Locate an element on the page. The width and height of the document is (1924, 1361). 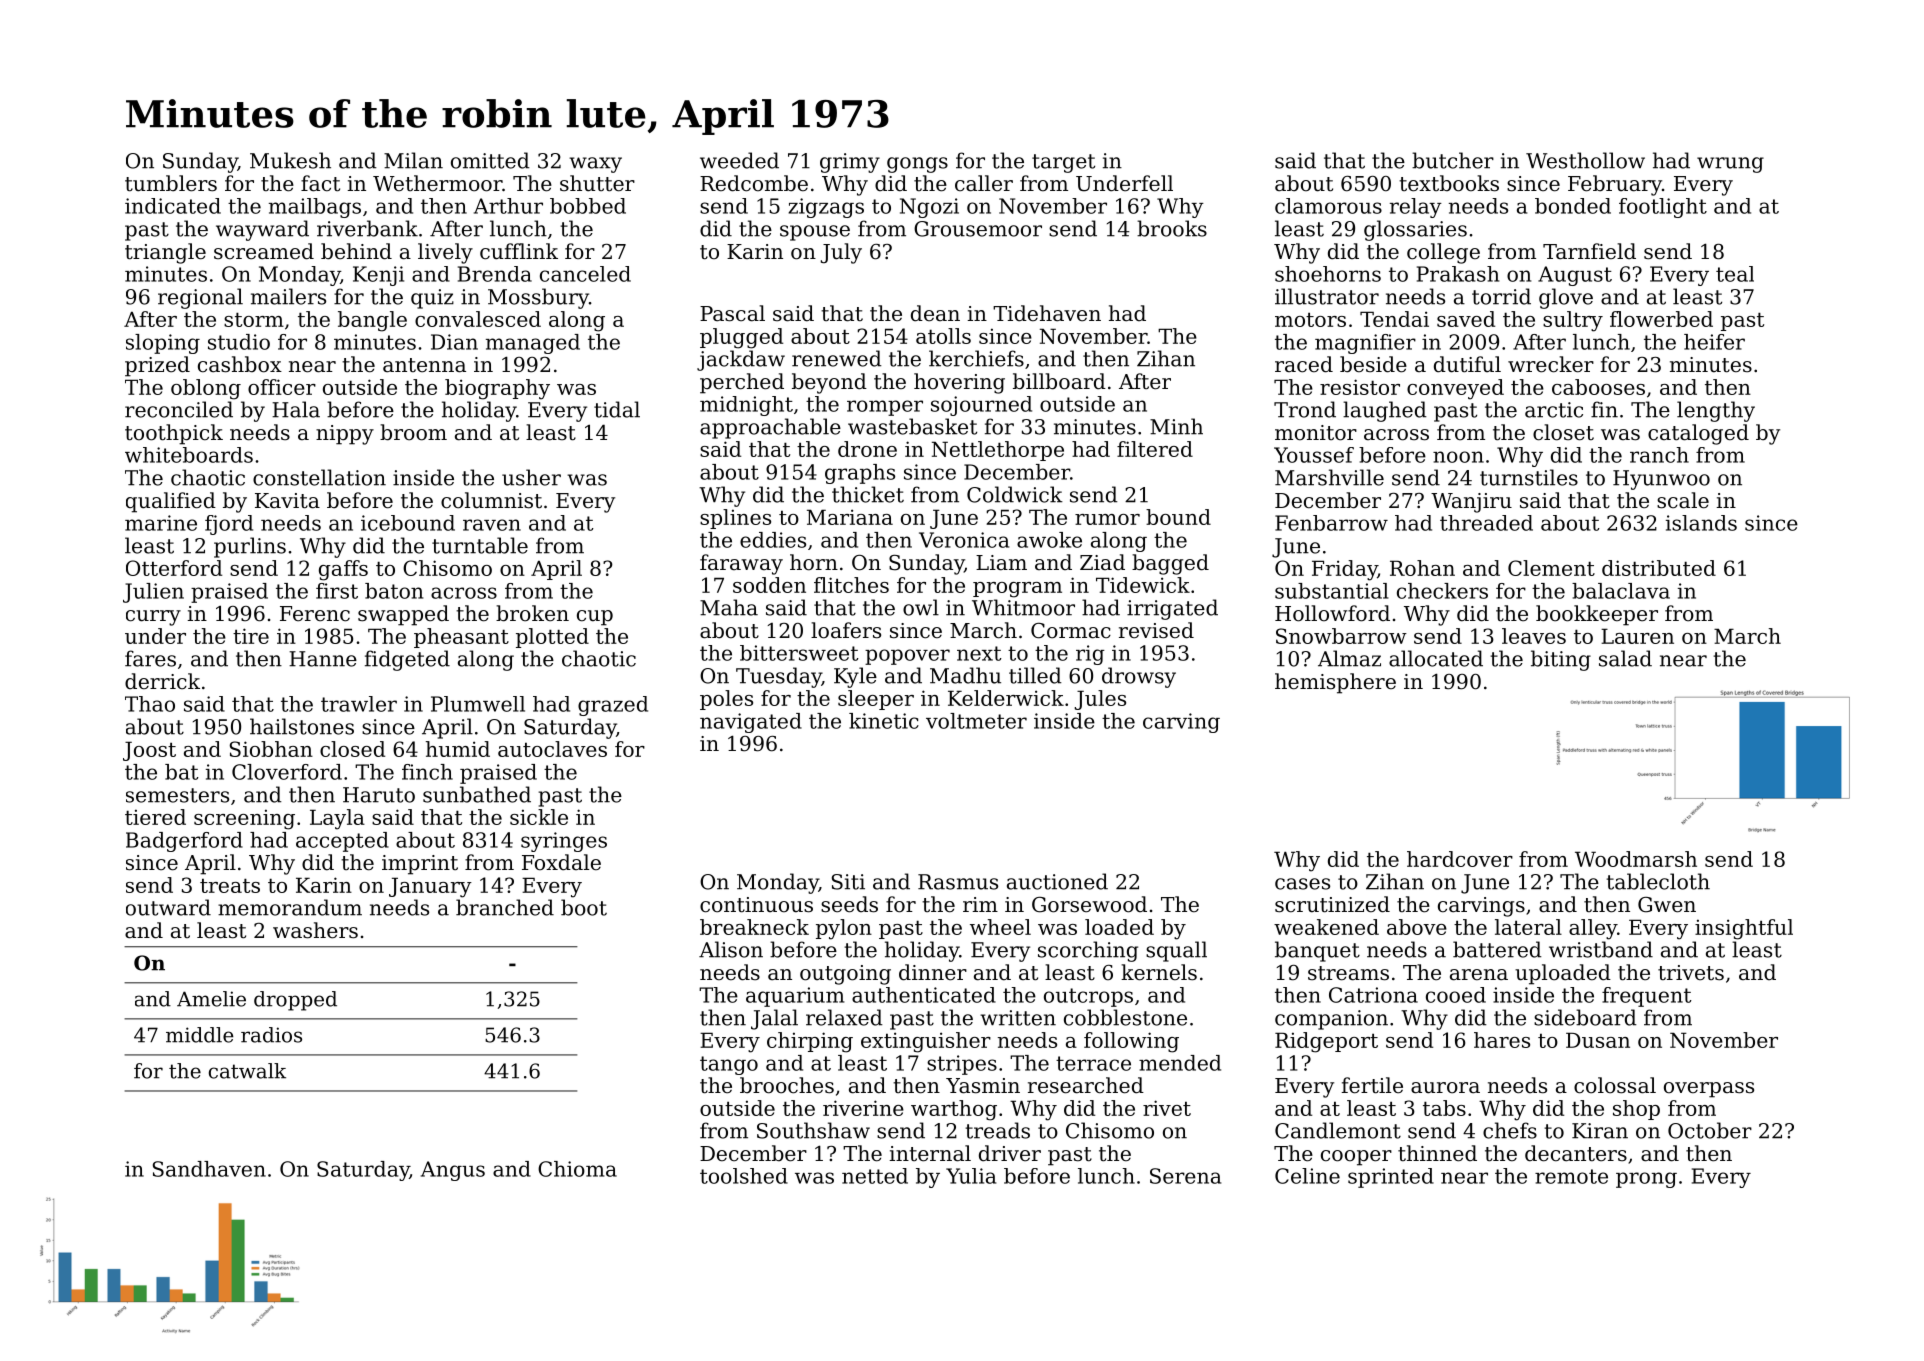
Amelie is located at coordinates (211, 999).
